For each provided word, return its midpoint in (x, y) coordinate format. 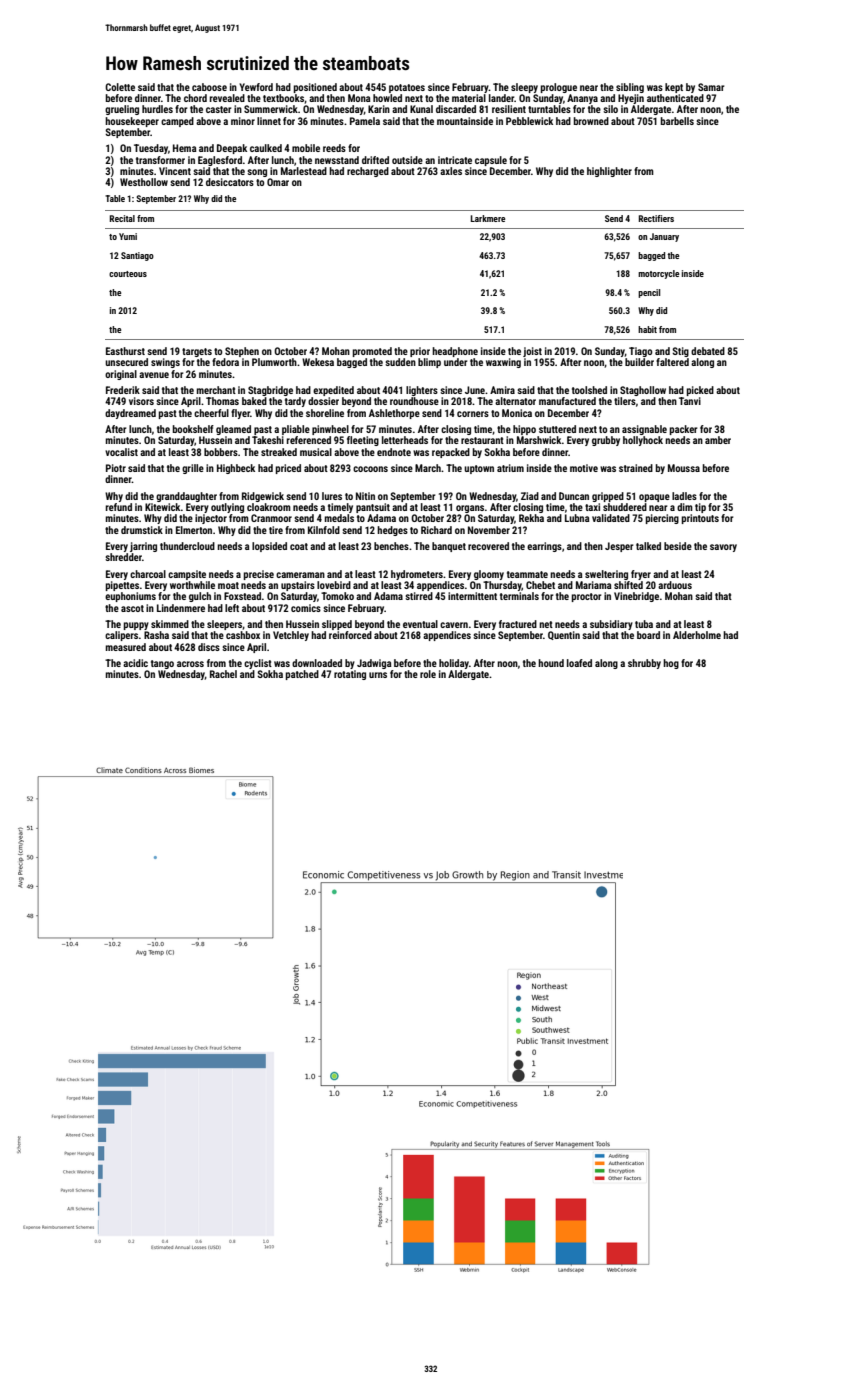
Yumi (128, 236)
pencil (649, 293)
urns (378, 675)
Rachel (223, 674)
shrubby (644, 664)
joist (532, 352)
